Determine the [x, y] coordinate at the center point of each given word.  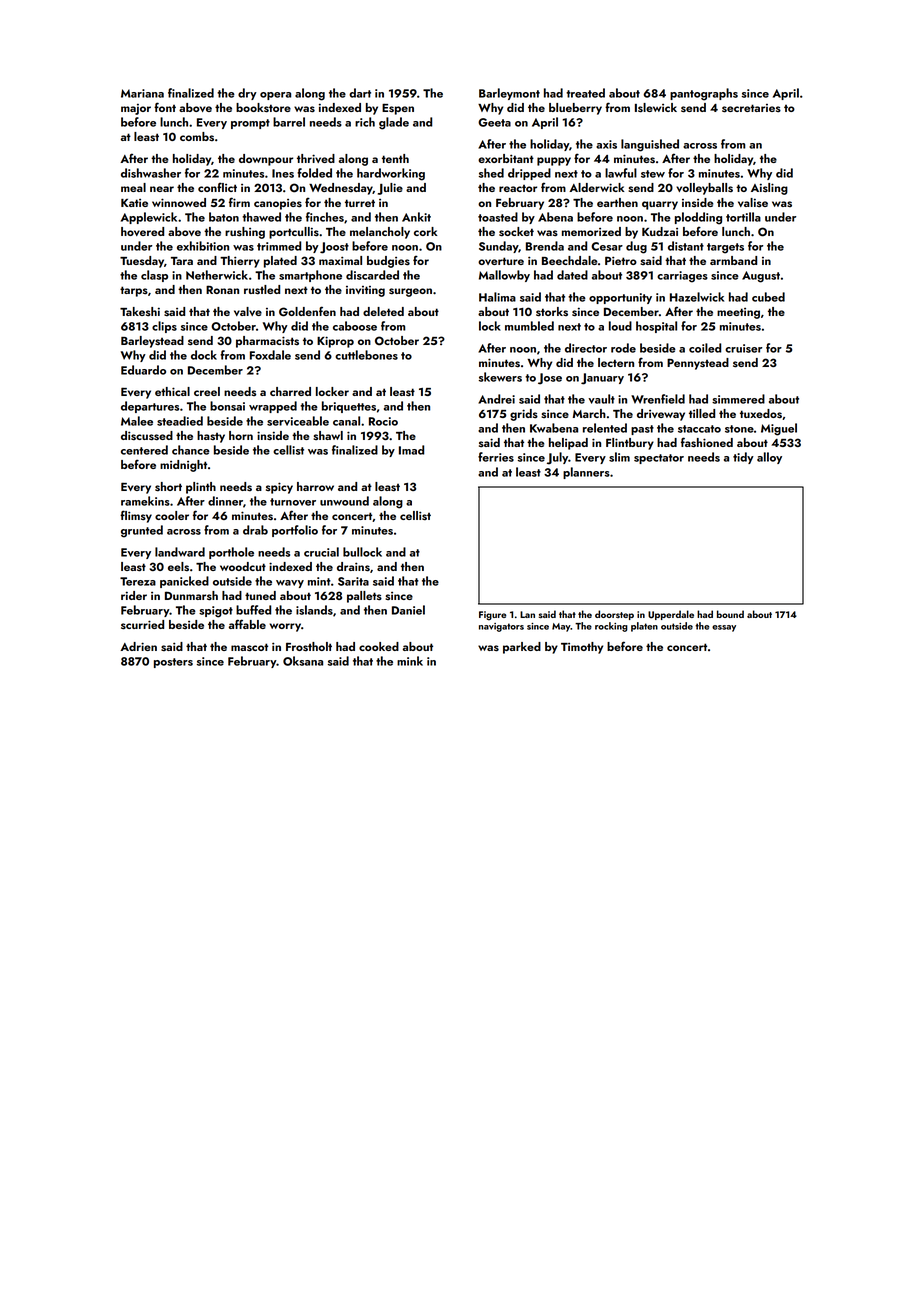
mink [410, 661]
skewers [500, 377]
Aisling [769, 189]
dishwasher [151, 173]
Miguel [779, 429]
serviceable [298, 421]
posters [173, 663]
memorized [591, 231]
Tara [182, 261]
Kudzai [660, 231]
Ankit [416, 217]
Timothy [582, 648]
